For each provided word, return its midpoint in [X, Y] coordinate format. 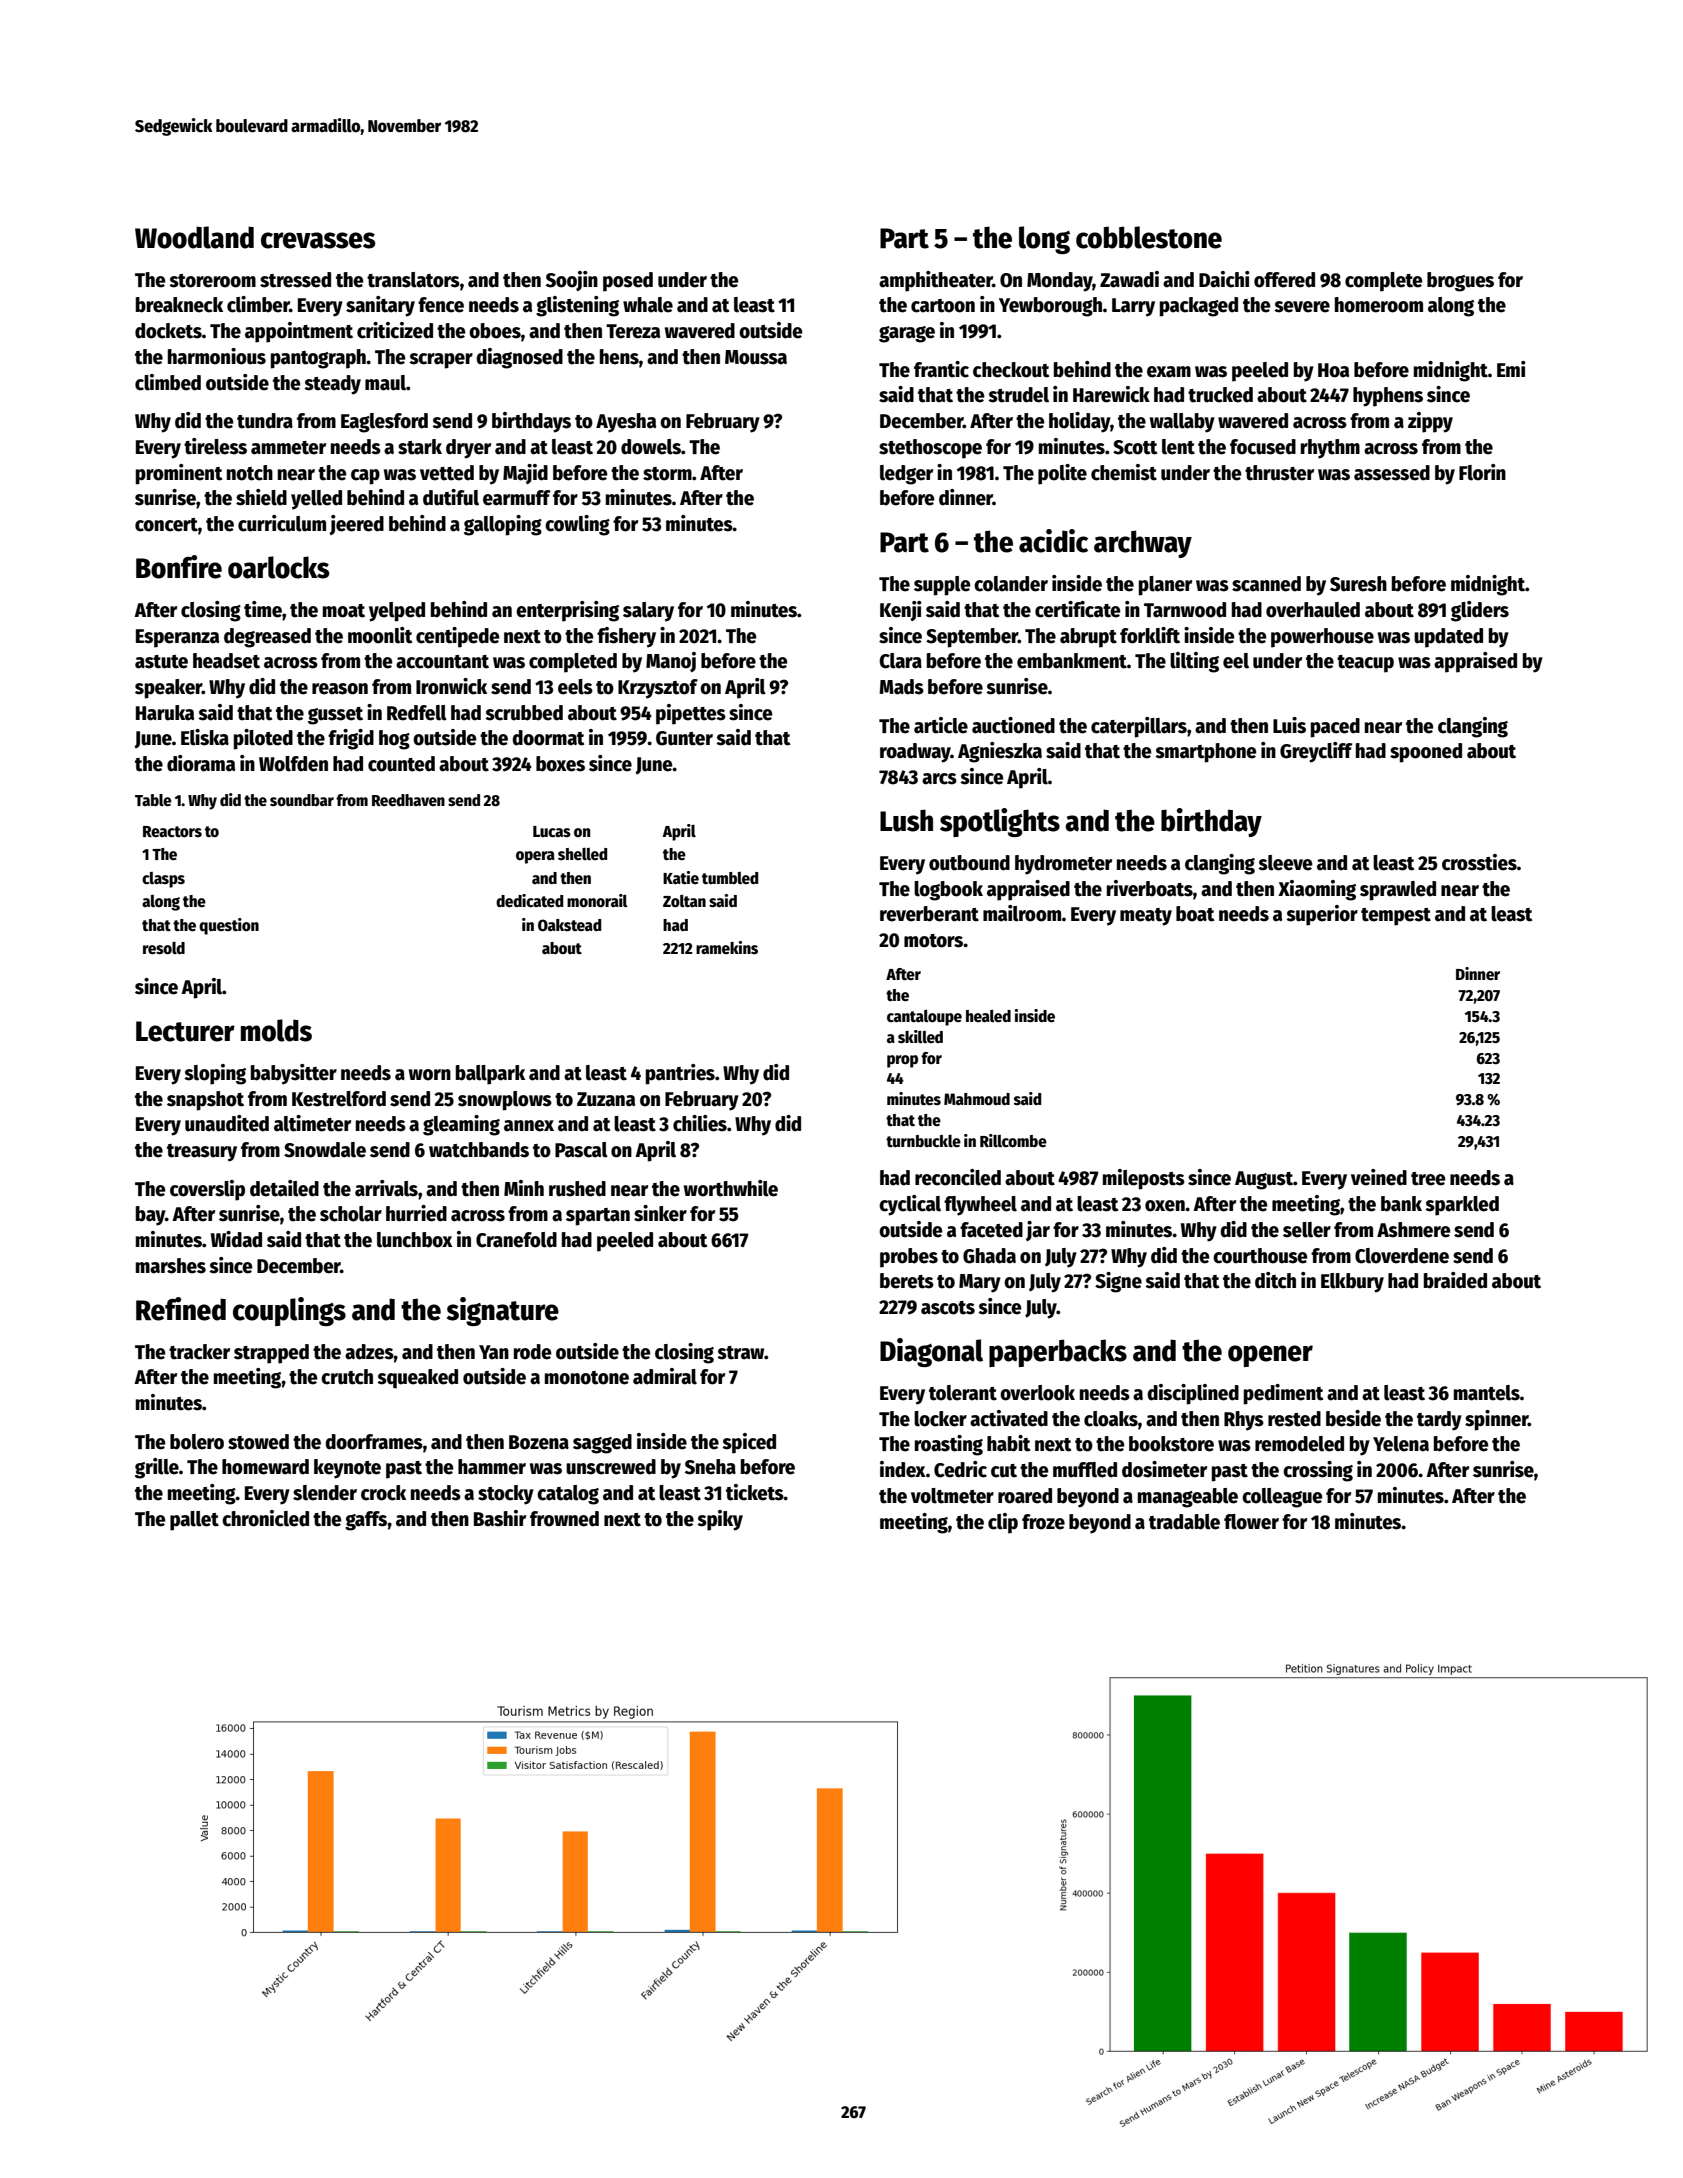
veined [1379, 1177]
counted [401, 764]
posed [628, 282]
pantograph [318, 359]
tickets [755, 1492]
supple [942, 586]
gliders [1480, 611]
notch [250, 473]
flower [1251, 1522]
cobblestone [1149, 237]
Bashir [500, 1518]
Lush [906, 820]
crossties [1479, 862]
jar [1038, 1231]
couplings [289, 1311]
